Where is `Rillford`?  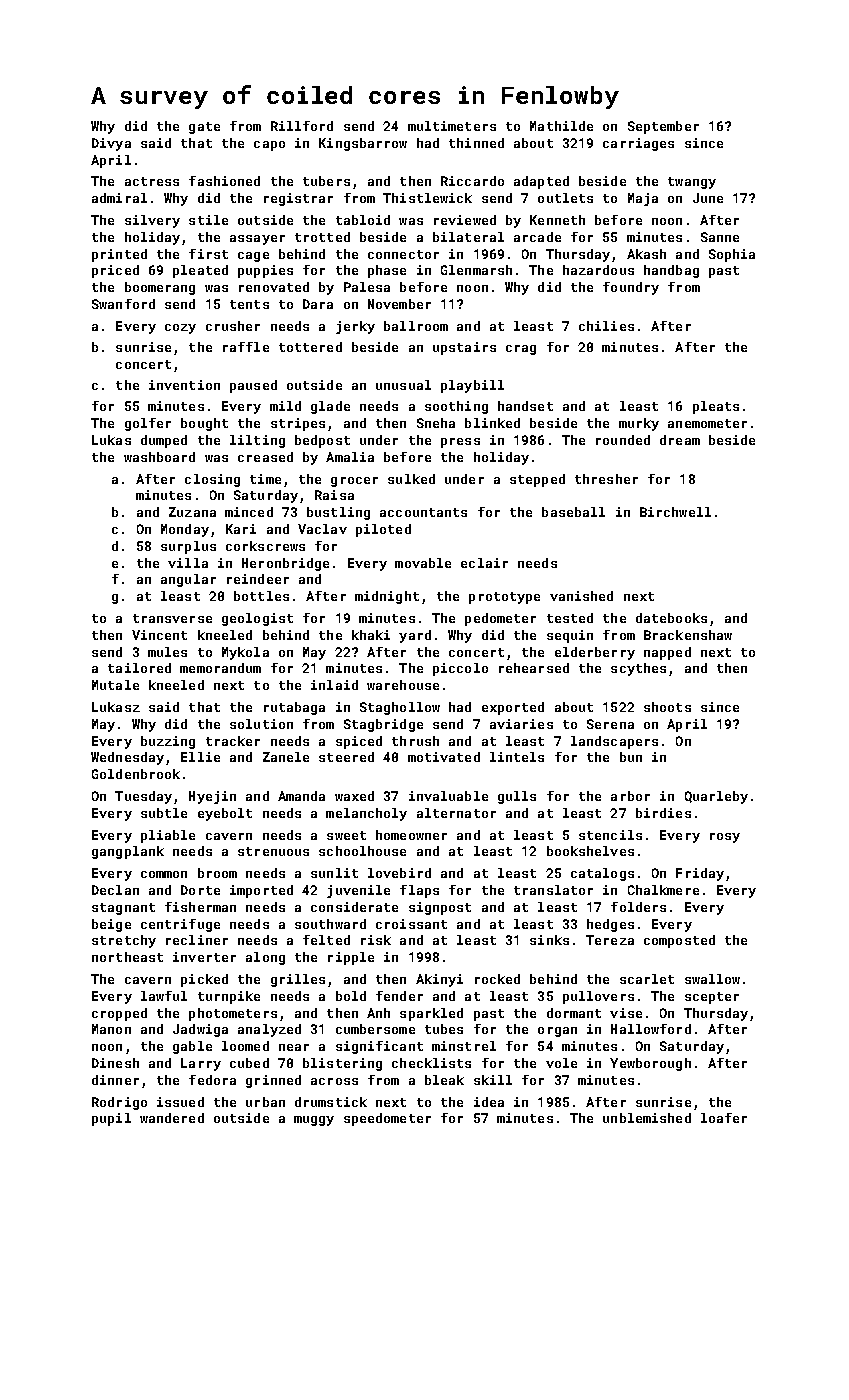
Rillford is located at coordinates (302, 126).
